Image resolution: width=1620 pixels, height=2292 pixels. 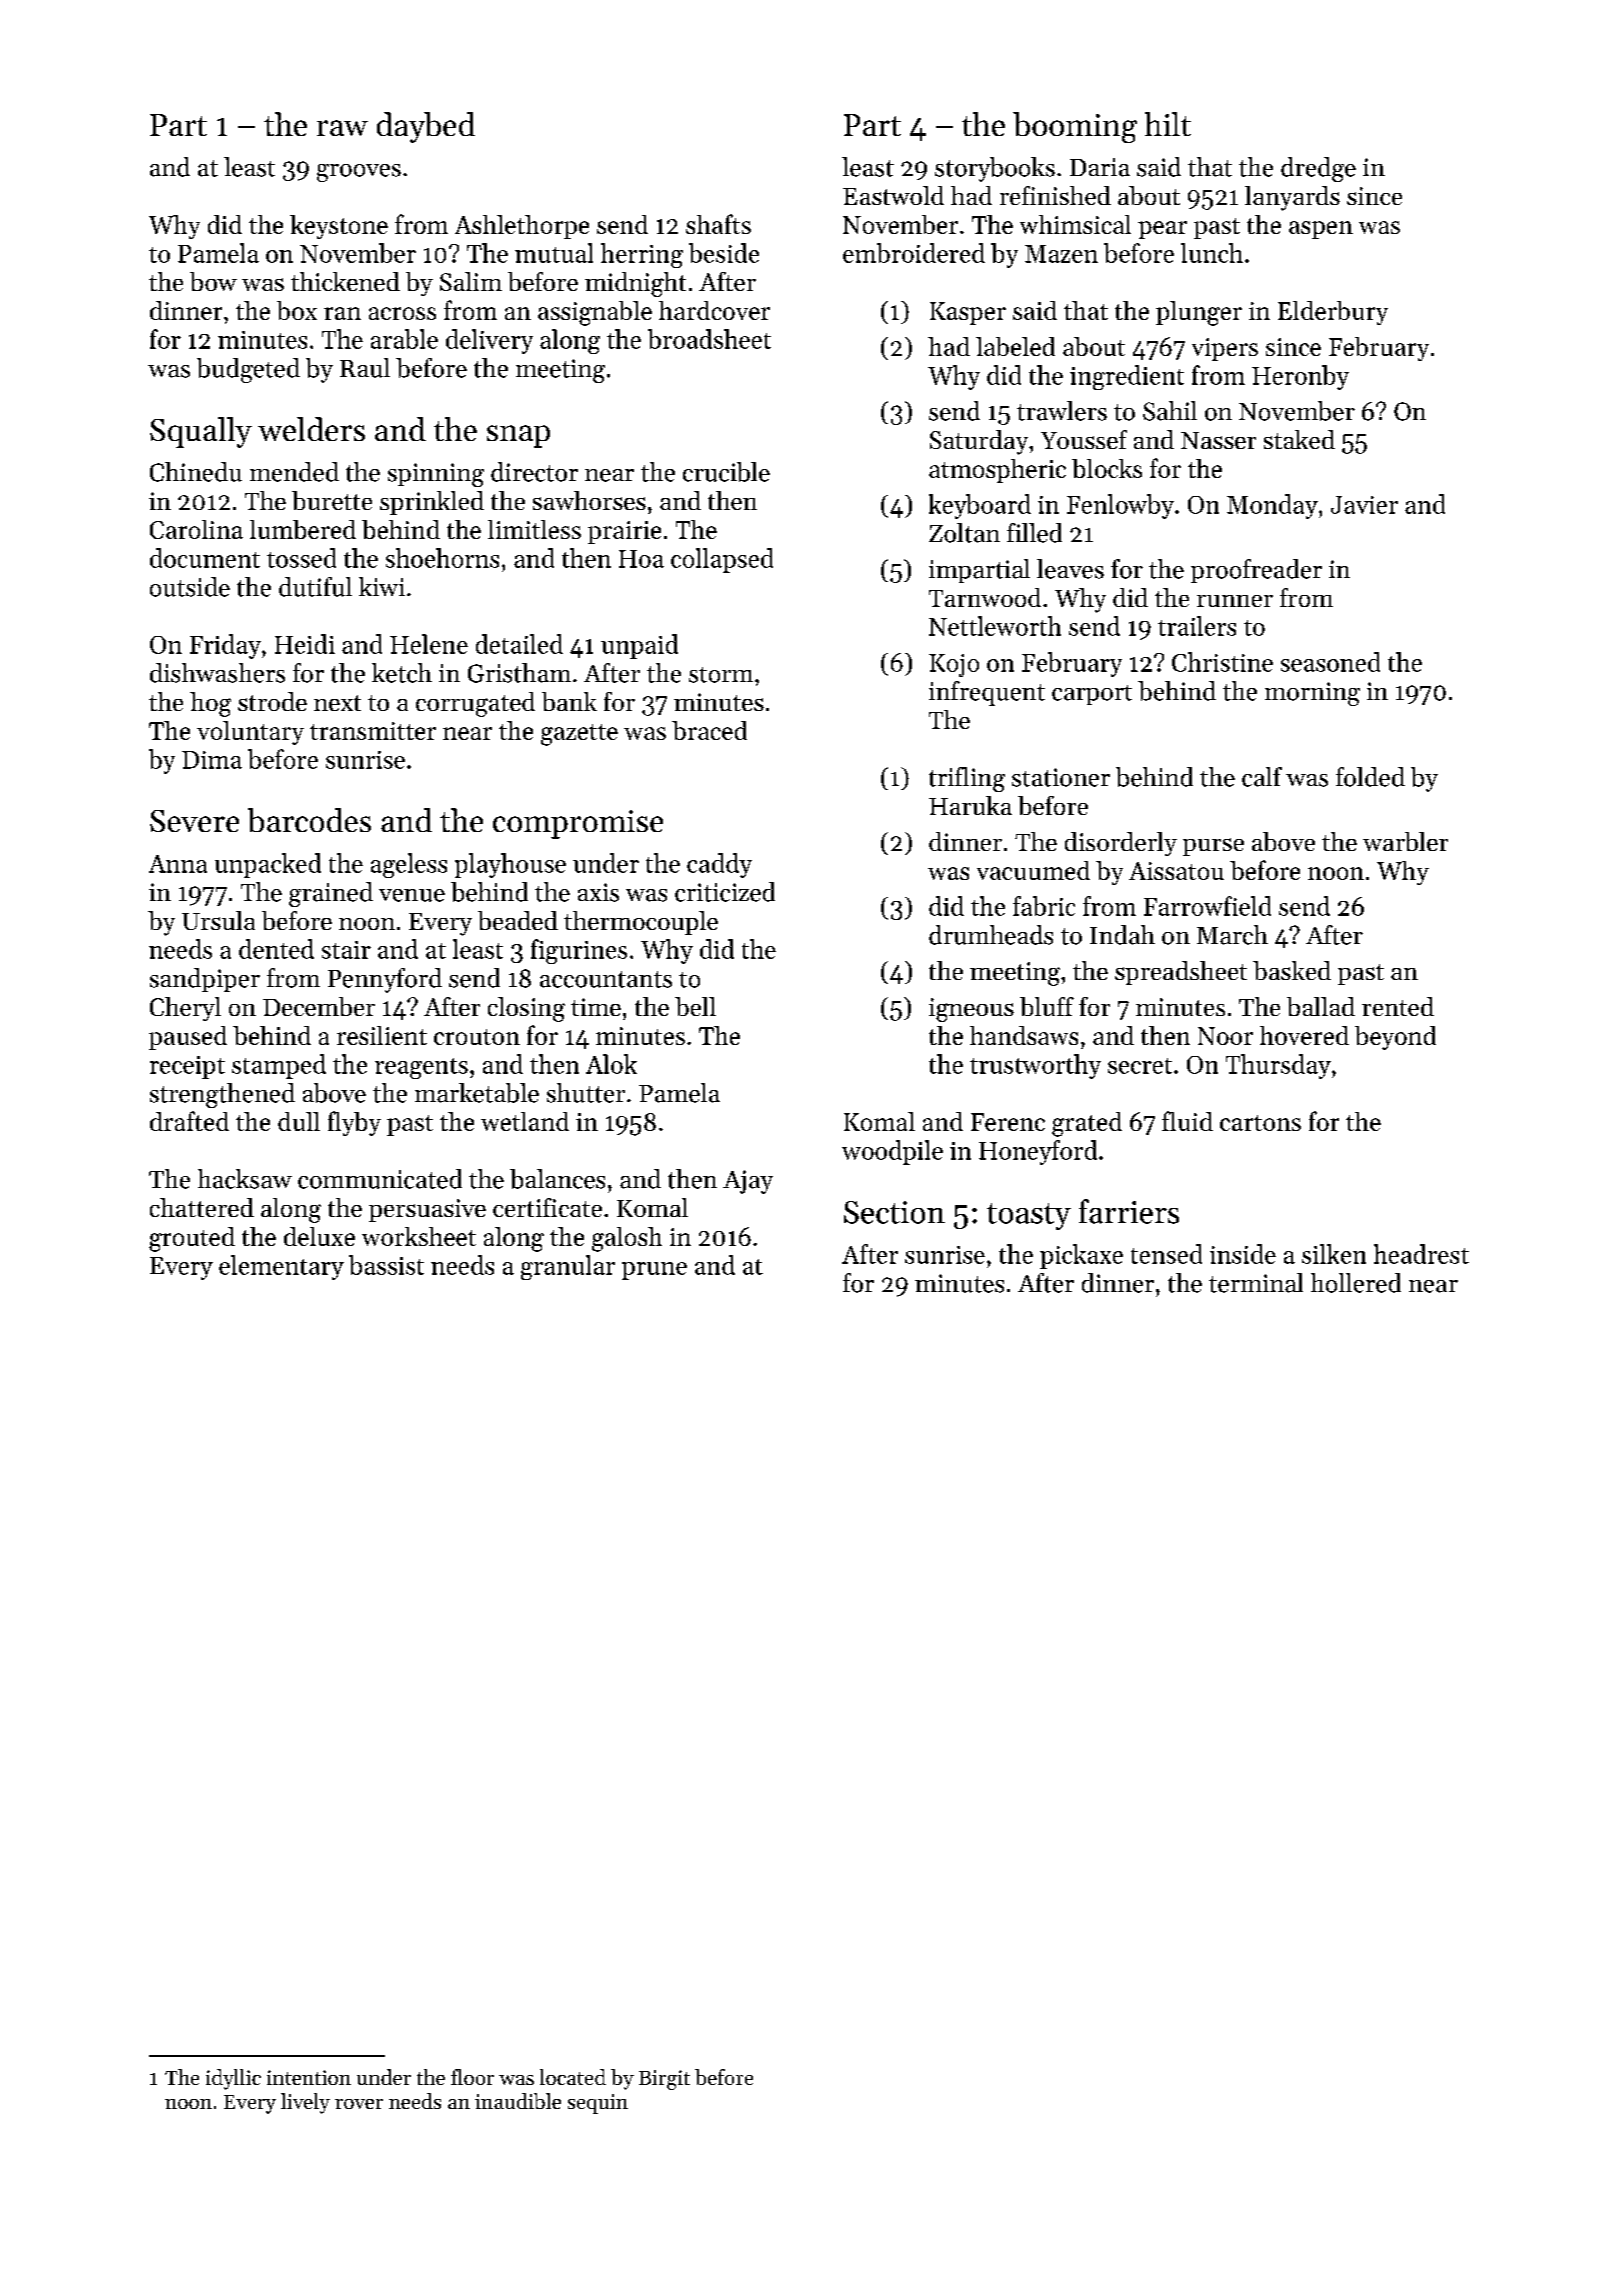 I want to click on Birgit, so click(x=664, y=2080).
